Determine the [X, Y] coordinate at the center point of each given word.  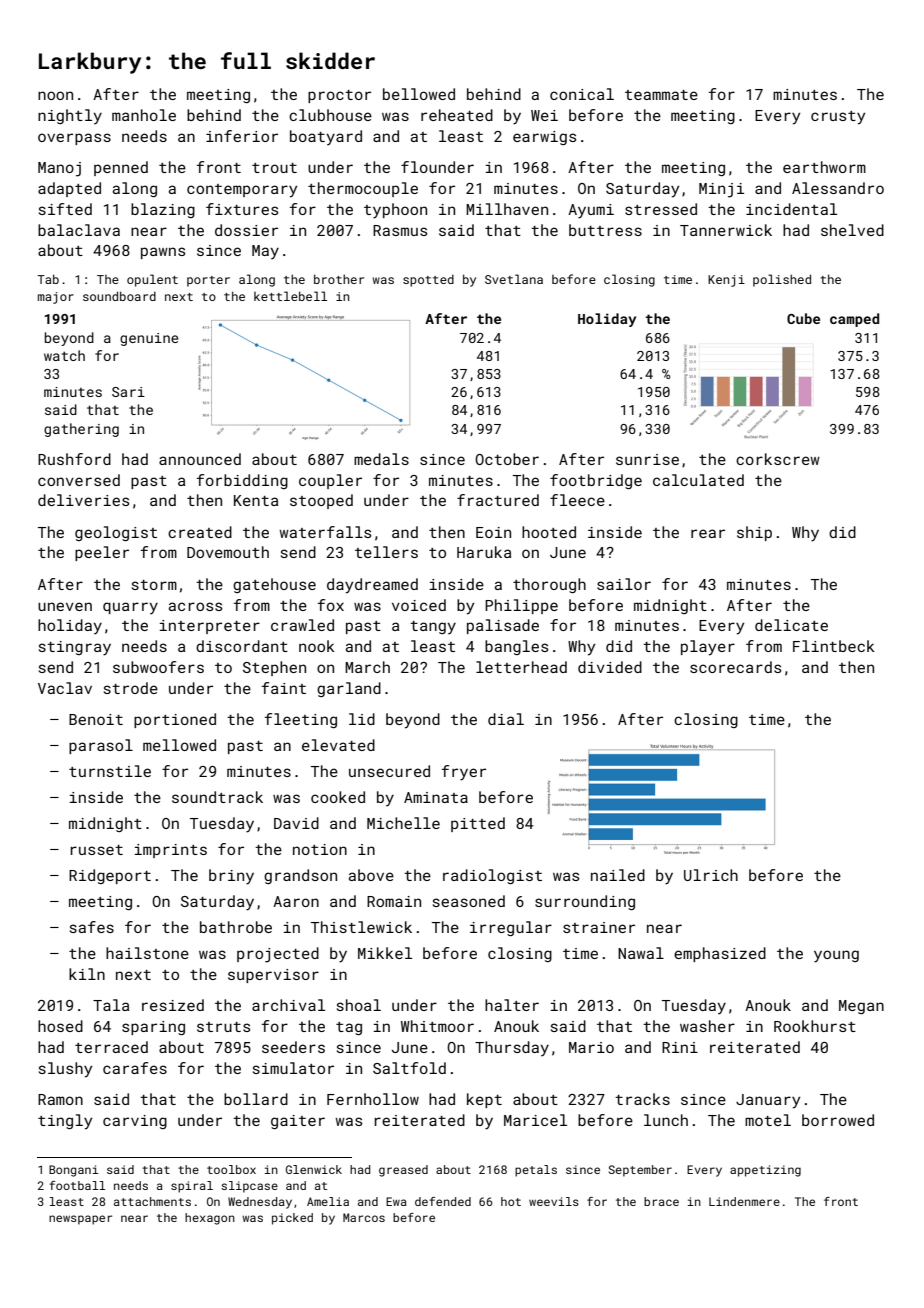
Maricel [535, 1120]
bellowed [419, 94]
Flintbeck [834, 646]
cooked [338, 797]
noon [55, 95]
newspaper [80, 1220]
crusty [838, 118]
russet [96, 850]
